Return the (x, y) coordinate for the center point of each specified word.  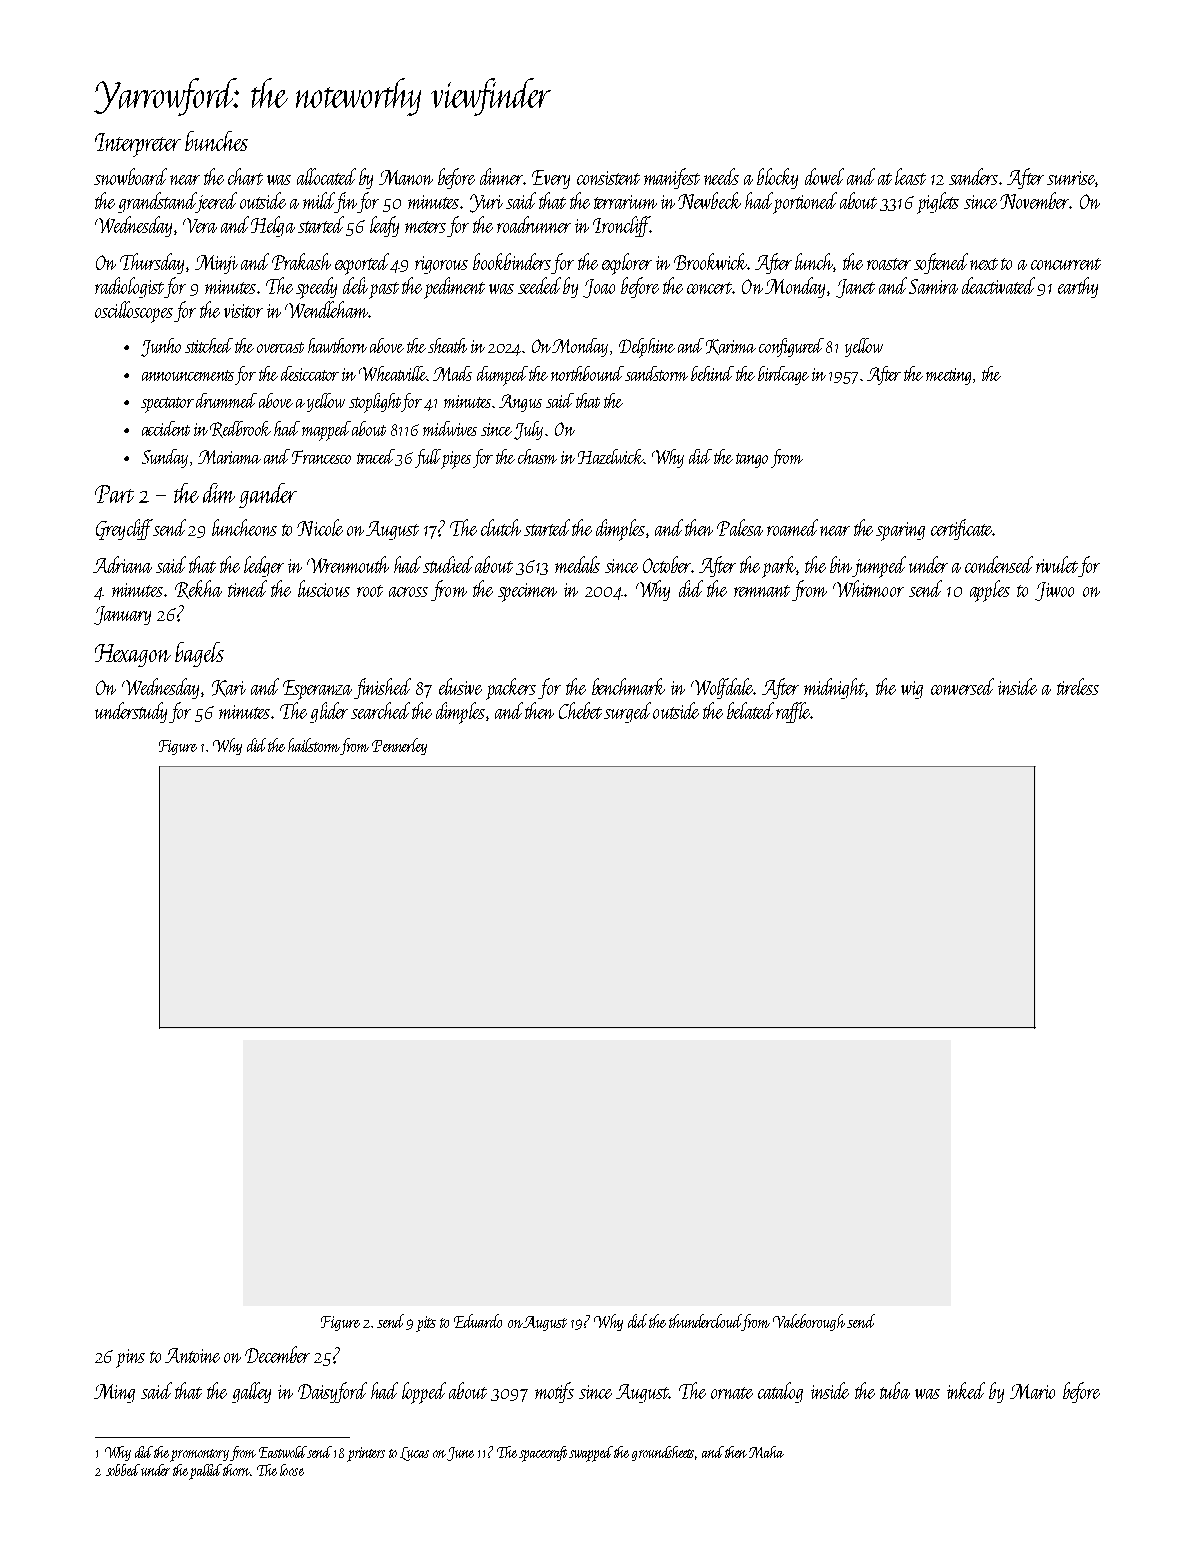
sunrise (1071, 178)
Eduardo (478, 1321)
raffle (793, 712)
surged (627, 712)
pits (426, 1324)
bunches (216, 141)
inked (966, 1390)
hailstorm (314, 746)
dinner (501, 176)
